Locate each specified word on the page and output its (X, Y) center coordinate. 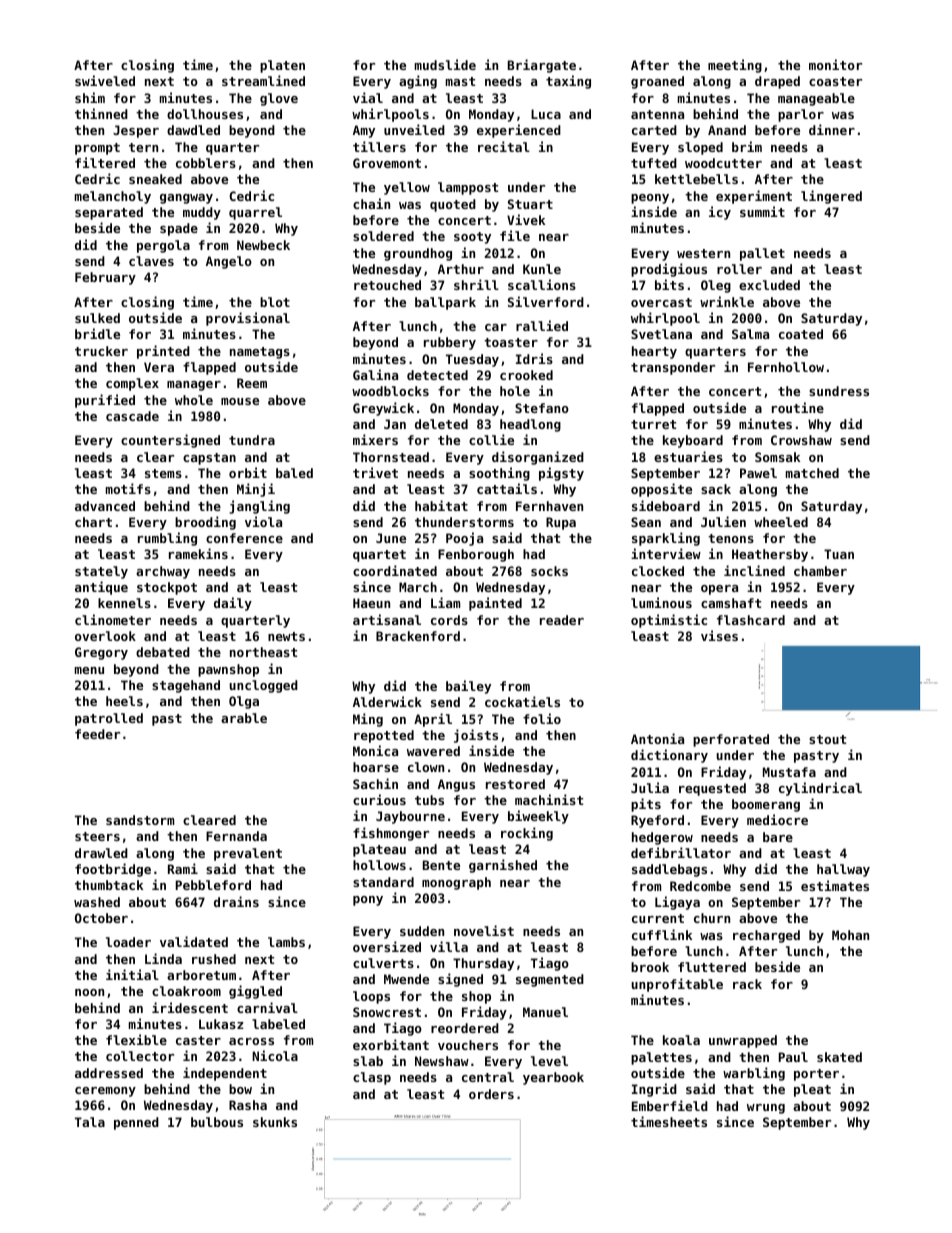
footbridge (113, 870)
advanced (105, 506)
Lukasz (221, 1024)
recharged (766, 936)
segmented (550, 980)
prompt (97, 149)
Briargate (542, 66)
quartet (379, 556)
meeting (735, 66)
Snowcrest (387, 1012)
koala (681, 1040)
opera (719, 590)
